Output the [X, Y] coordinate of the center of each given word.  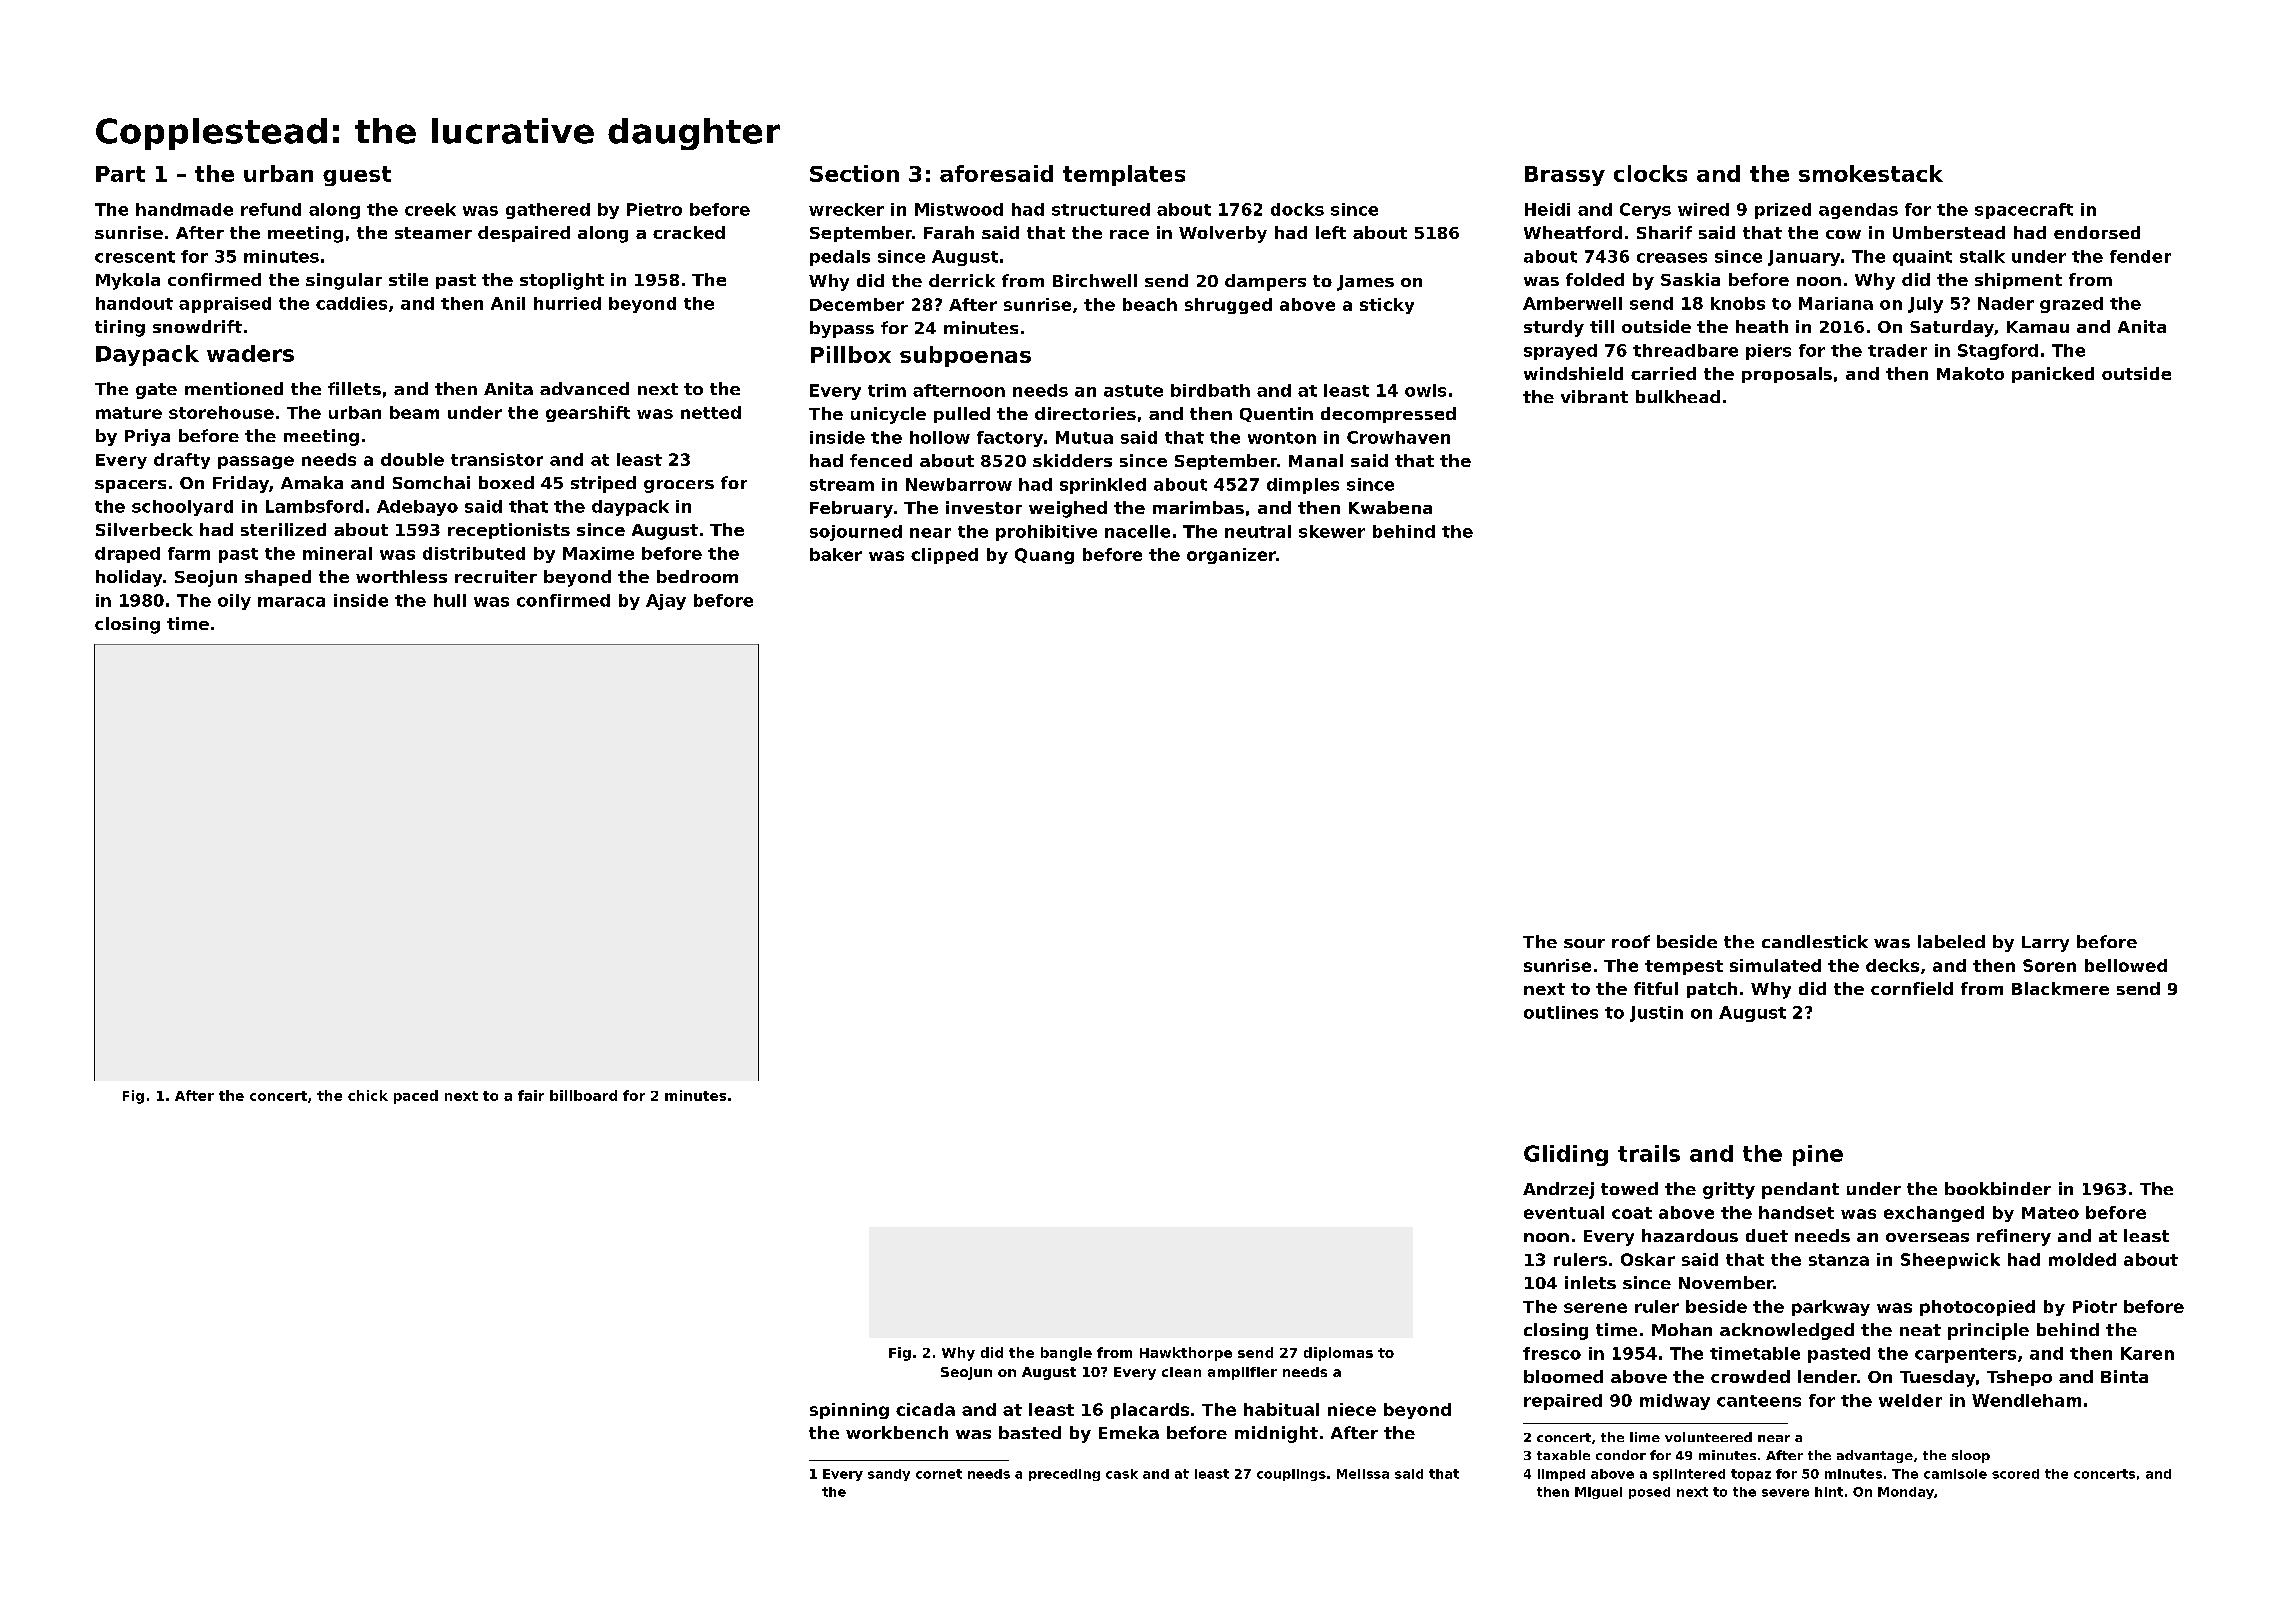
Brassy [1565, 176]
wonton [1282, 438]
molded [2082, 1259]
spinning [849, 1411]
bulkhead [1678, 396]
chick [368, 1095]
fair [531, 1095]
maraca [291, 602]
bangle [1066, 1354]
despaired [524, 234]
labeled [1951, 941]
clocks [1650, 173]
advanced [584, 388]
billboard [583, 1095]
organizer [1231, 556]
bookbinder [1998, 1188]
